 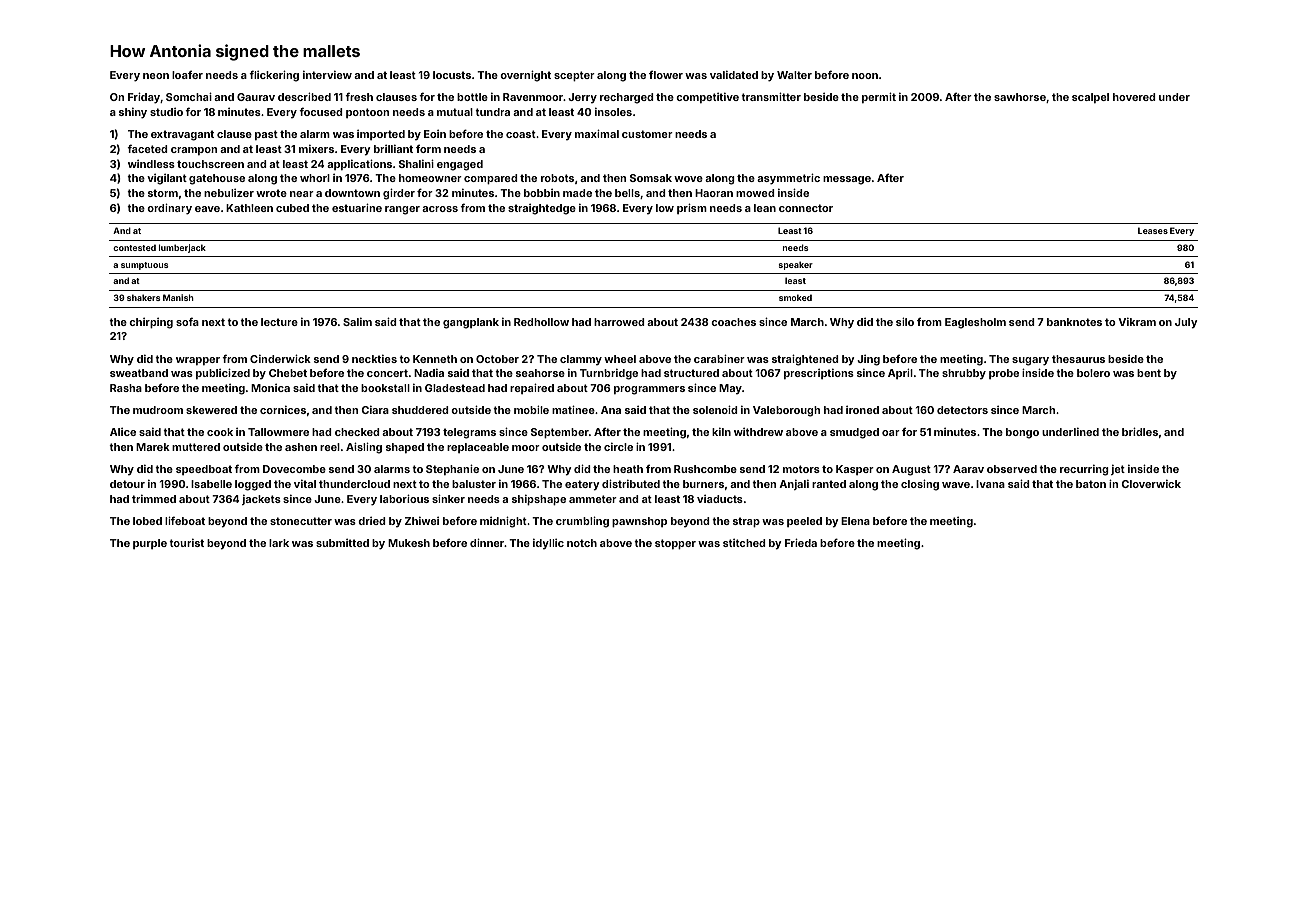 What do you see at coordinates (223, 373) in the screenshot?
I see `publicized` at bounding box center [223, 373].
